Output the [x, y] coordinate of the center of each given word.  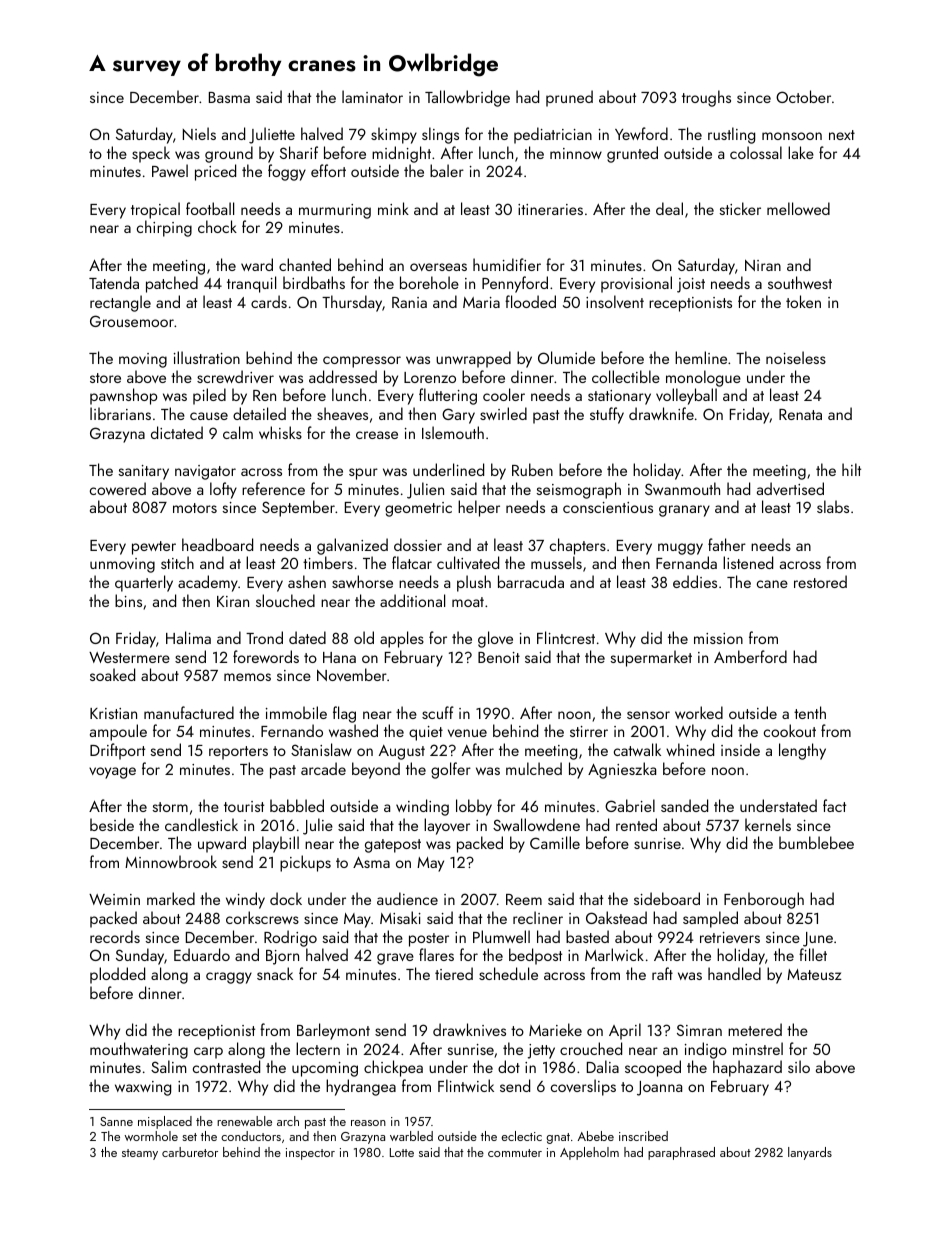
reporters [238, 753]
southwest [800, 282]
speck [151, 154]
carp [208, 1053]
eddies [695, 581]
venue [467, 733]
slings [440, 135]
